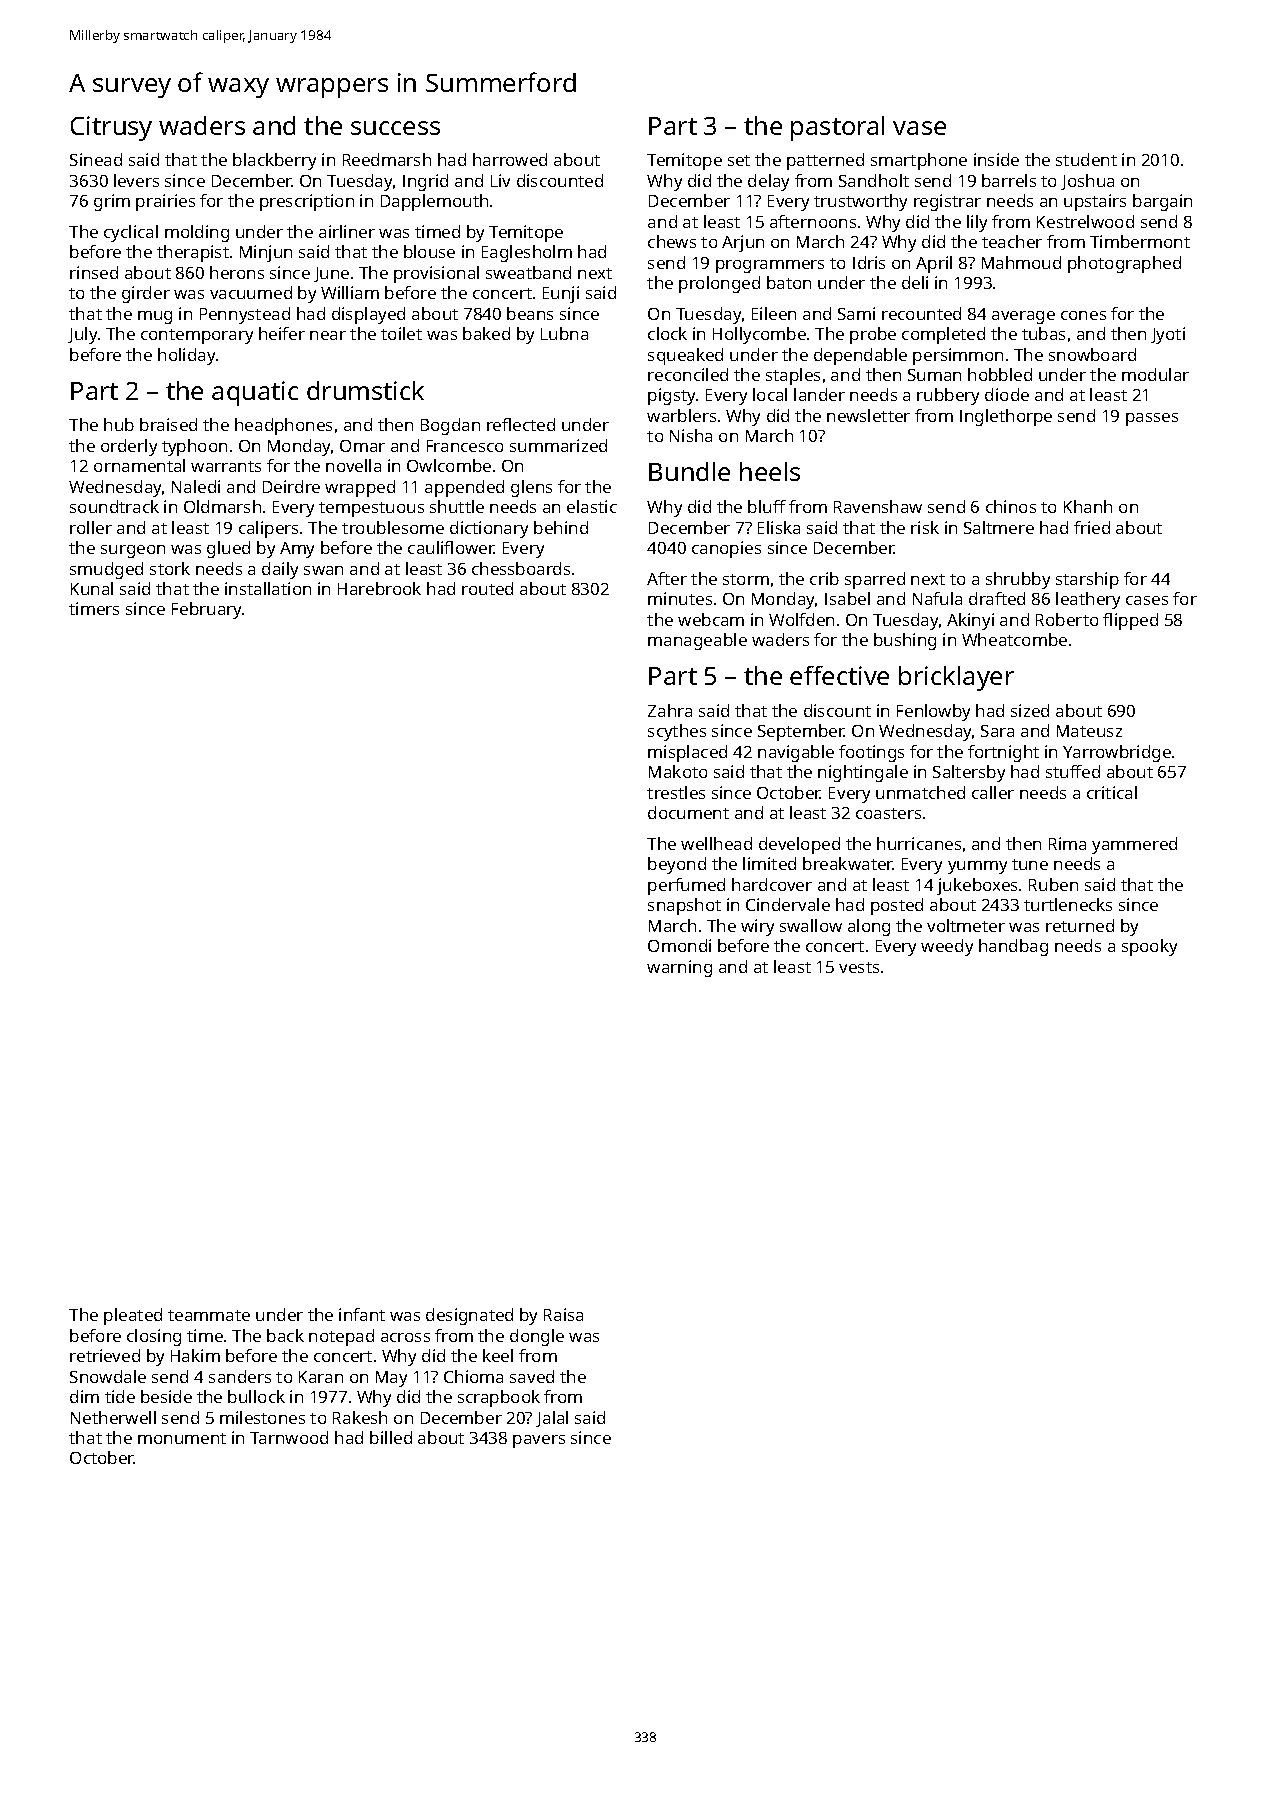  I want to click on risk, so click(925, 527).
